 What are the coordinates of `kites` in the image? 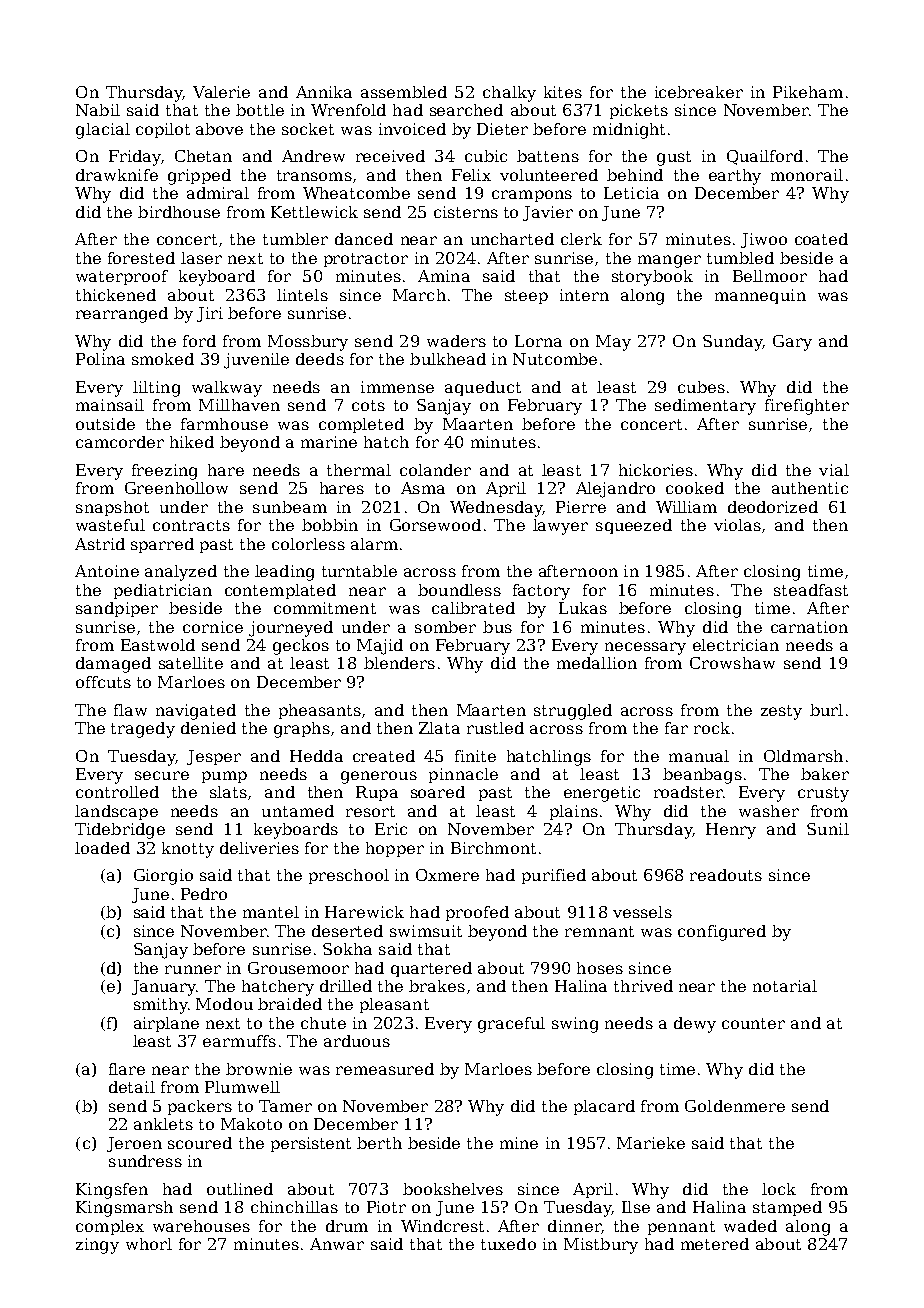 It's located at (563, 92).
